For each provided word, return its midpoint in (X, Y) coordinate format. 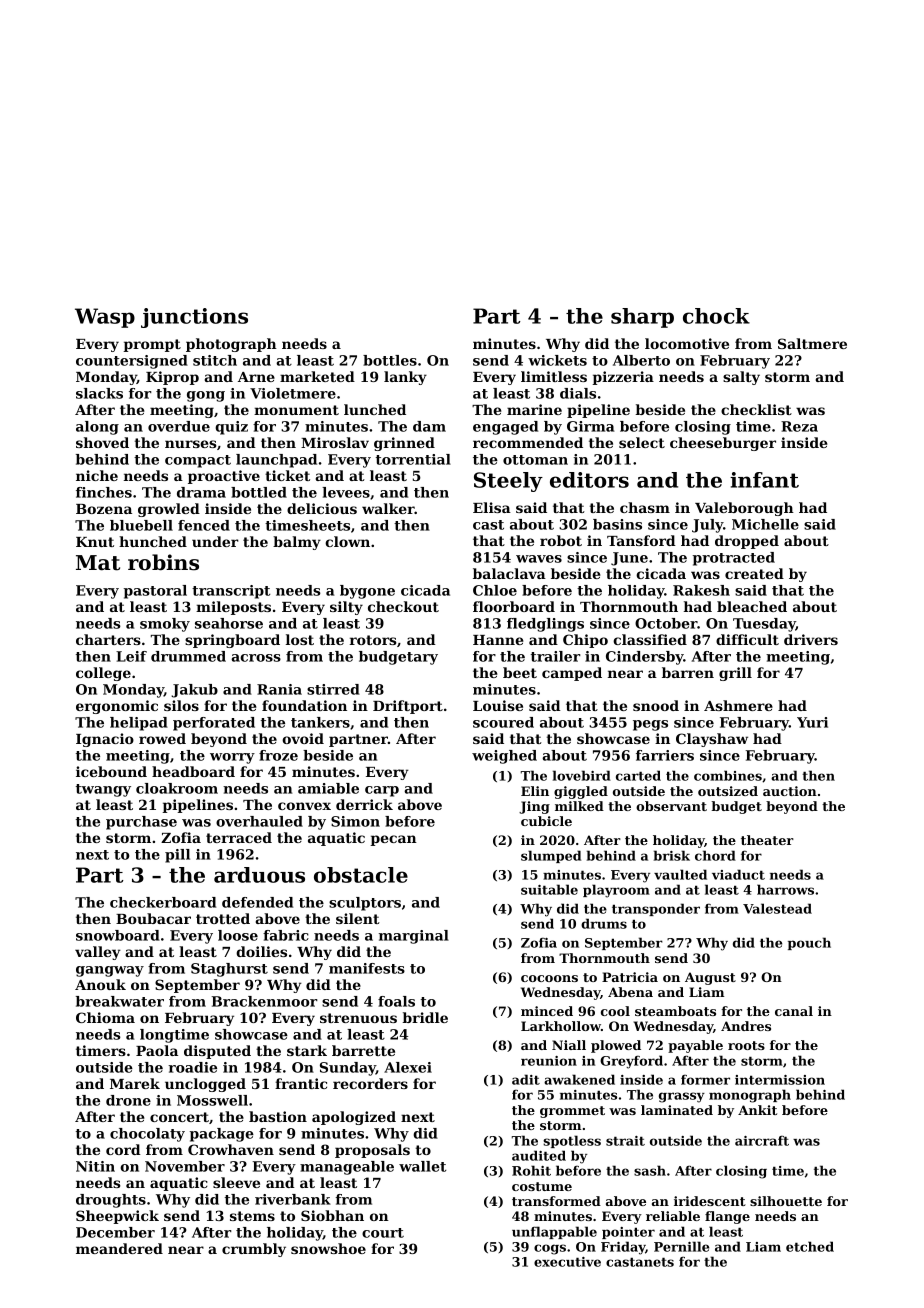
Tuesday (764, 625)
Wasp (105, 318)
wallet (422, 1166)
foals (396, 1001)
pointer (628, 1233)
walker (388, 508)
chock (716, 316)
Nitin (95, 1166)
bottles (390, 360)
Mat (98, 563)
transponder (656, 909)
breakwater (120, 1001)
